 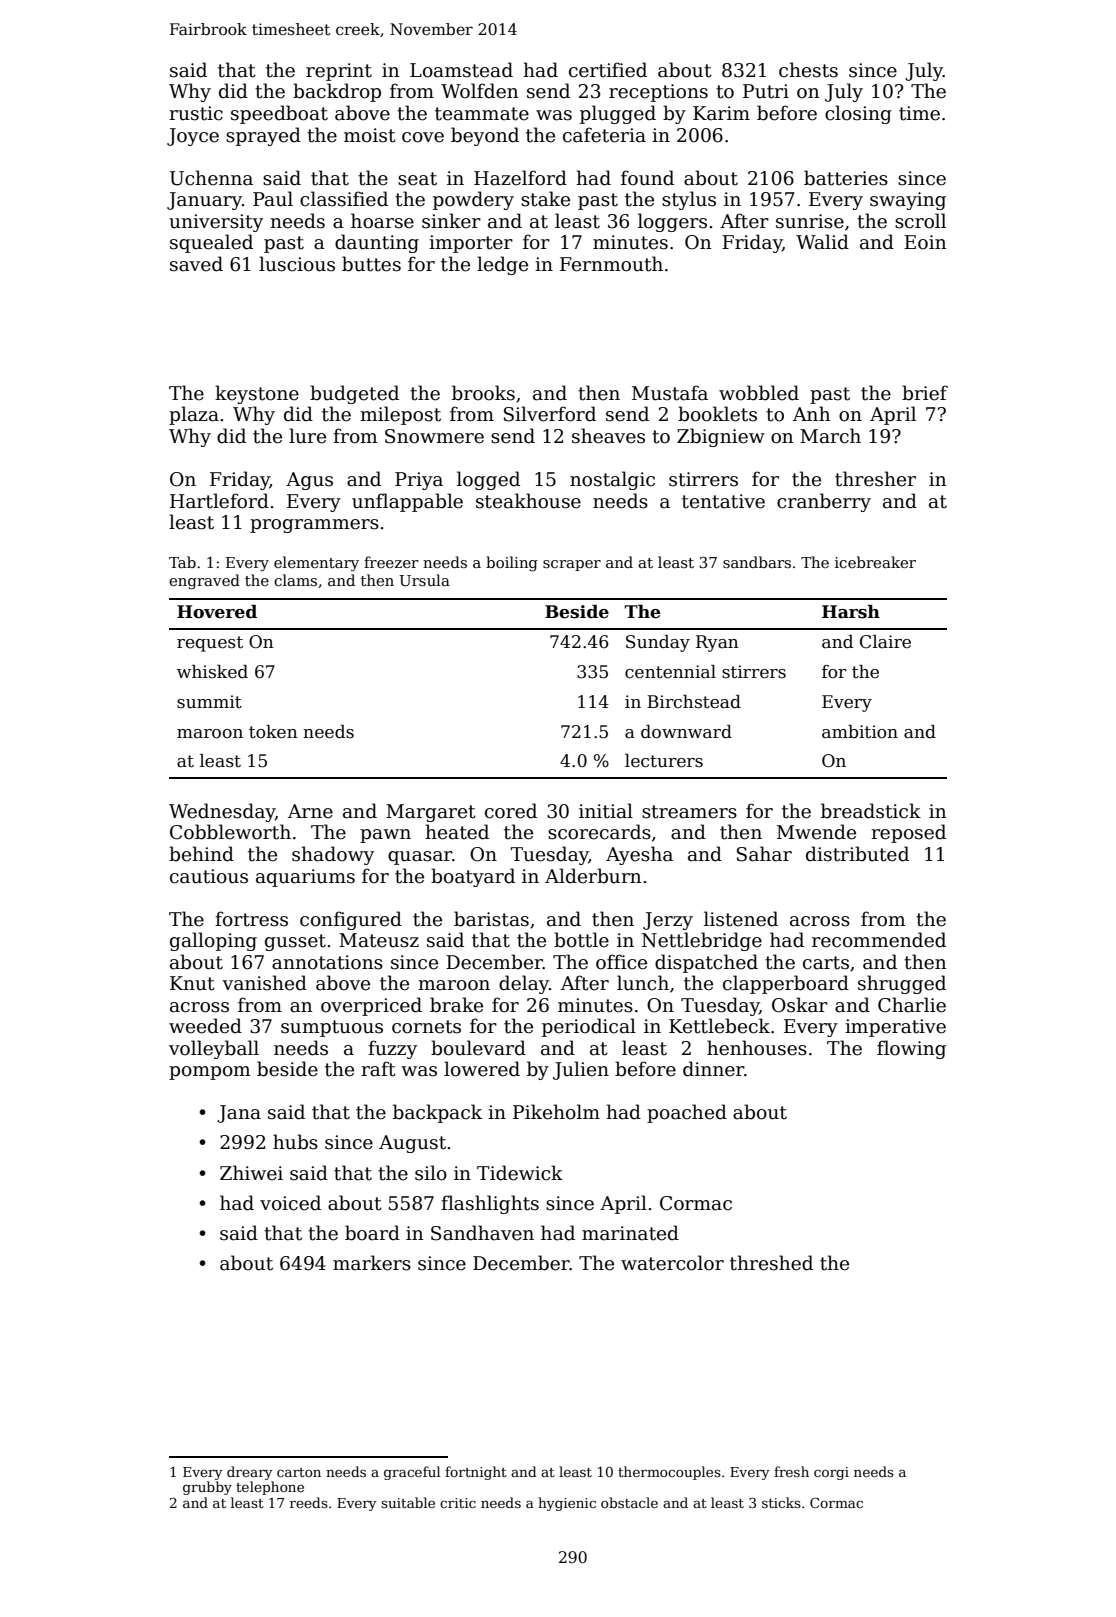 What do you see at coordinates (273, 732) in the page?
I see `token` at bounding box center [273, 732].
